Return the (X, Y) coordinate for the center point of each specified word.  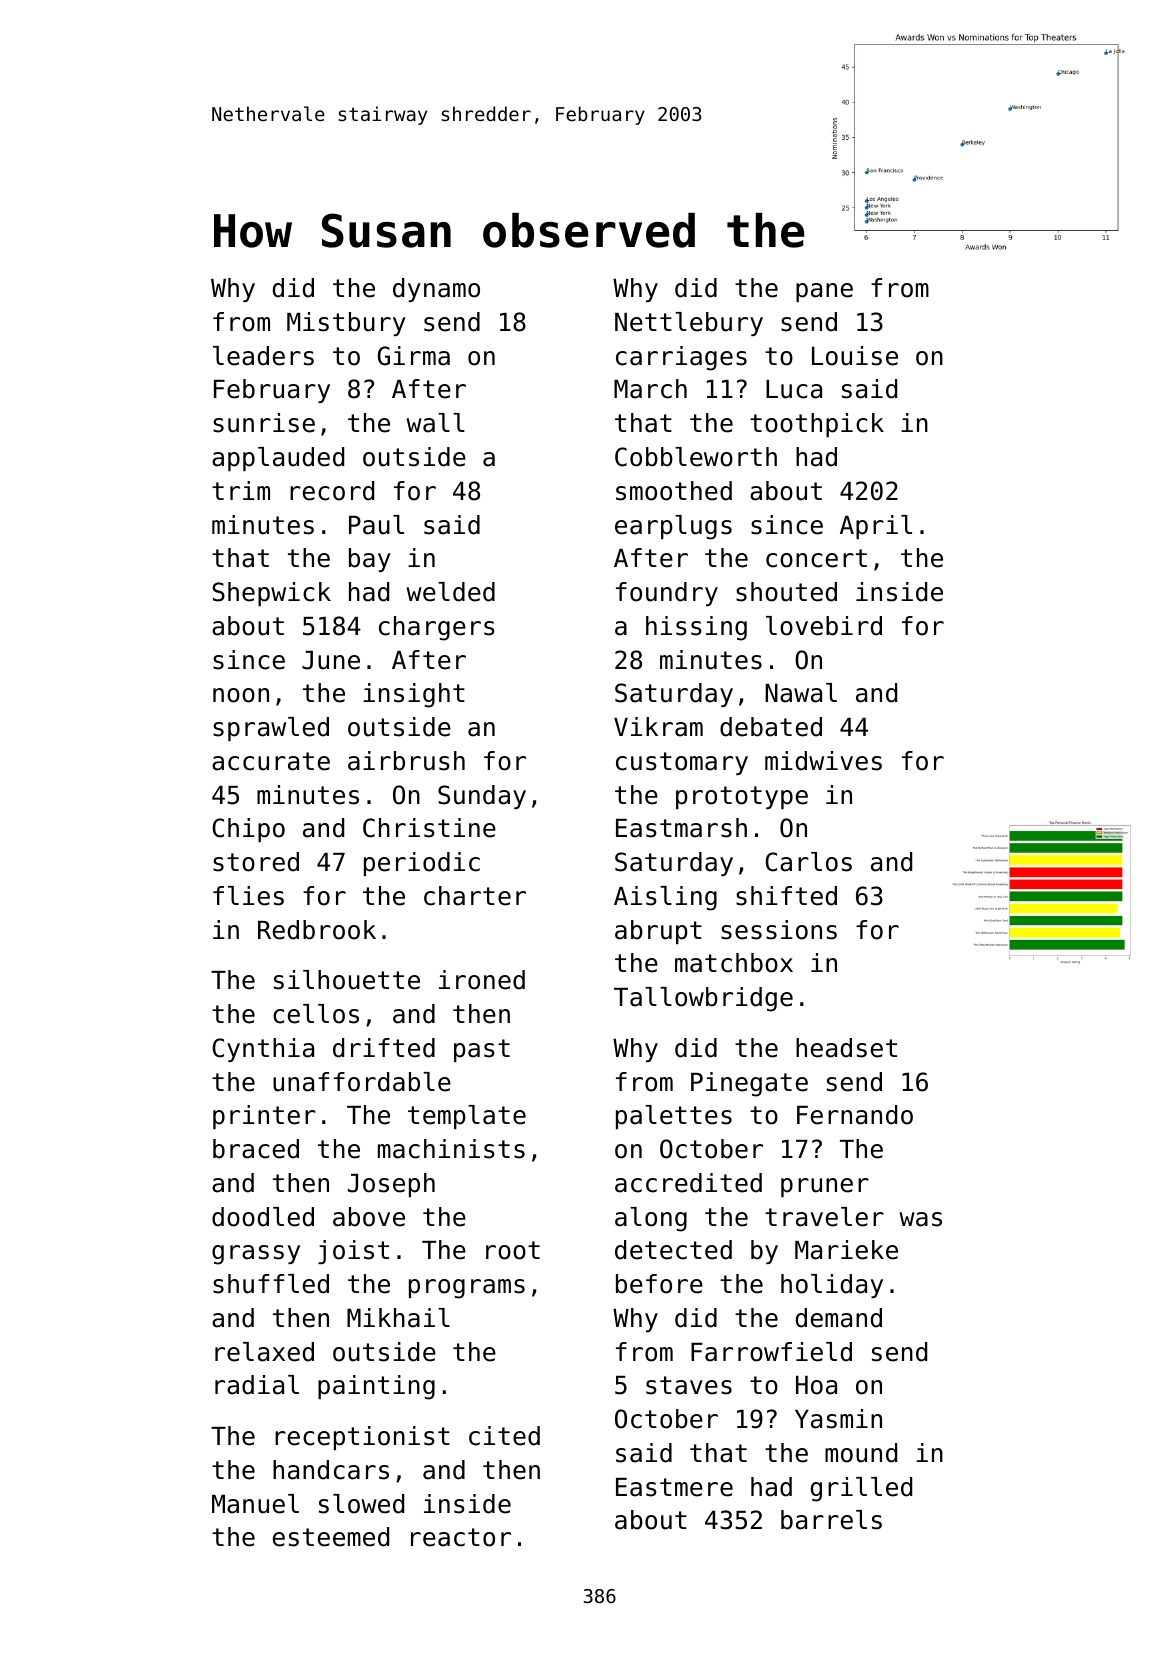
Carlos (808, 862)
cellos (316, 1014)
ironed (482, 980)
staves (689, 1385)
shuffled (271, 1284)
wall (435, 423)
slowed (361, 1504)
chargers (437, 628)
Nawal (801, 693)
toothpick (817, 425)
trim (241, 490)
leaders (263, 356)
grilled (861, 1489)
